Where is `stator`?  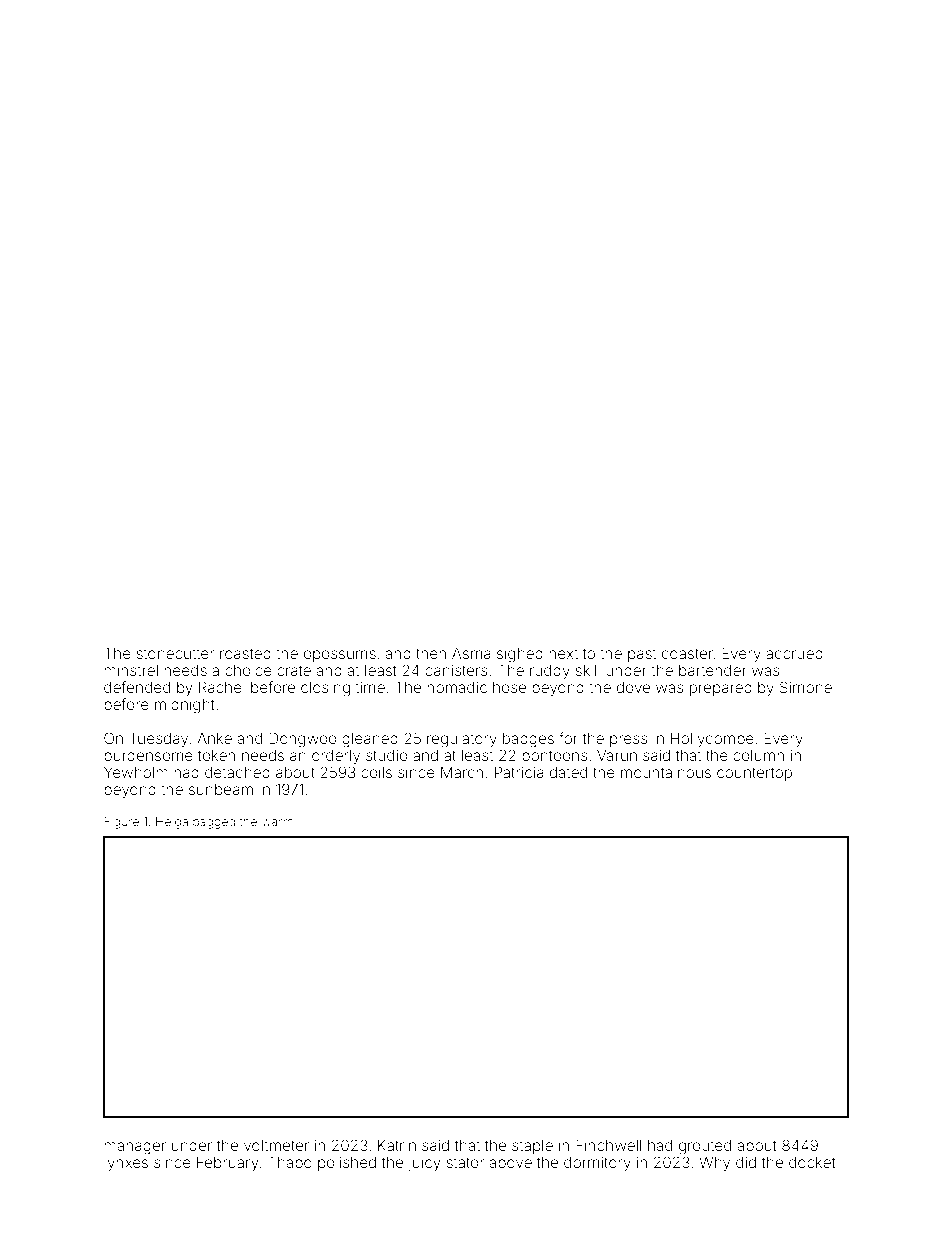
stator is located at coordinates (465, 1162).
